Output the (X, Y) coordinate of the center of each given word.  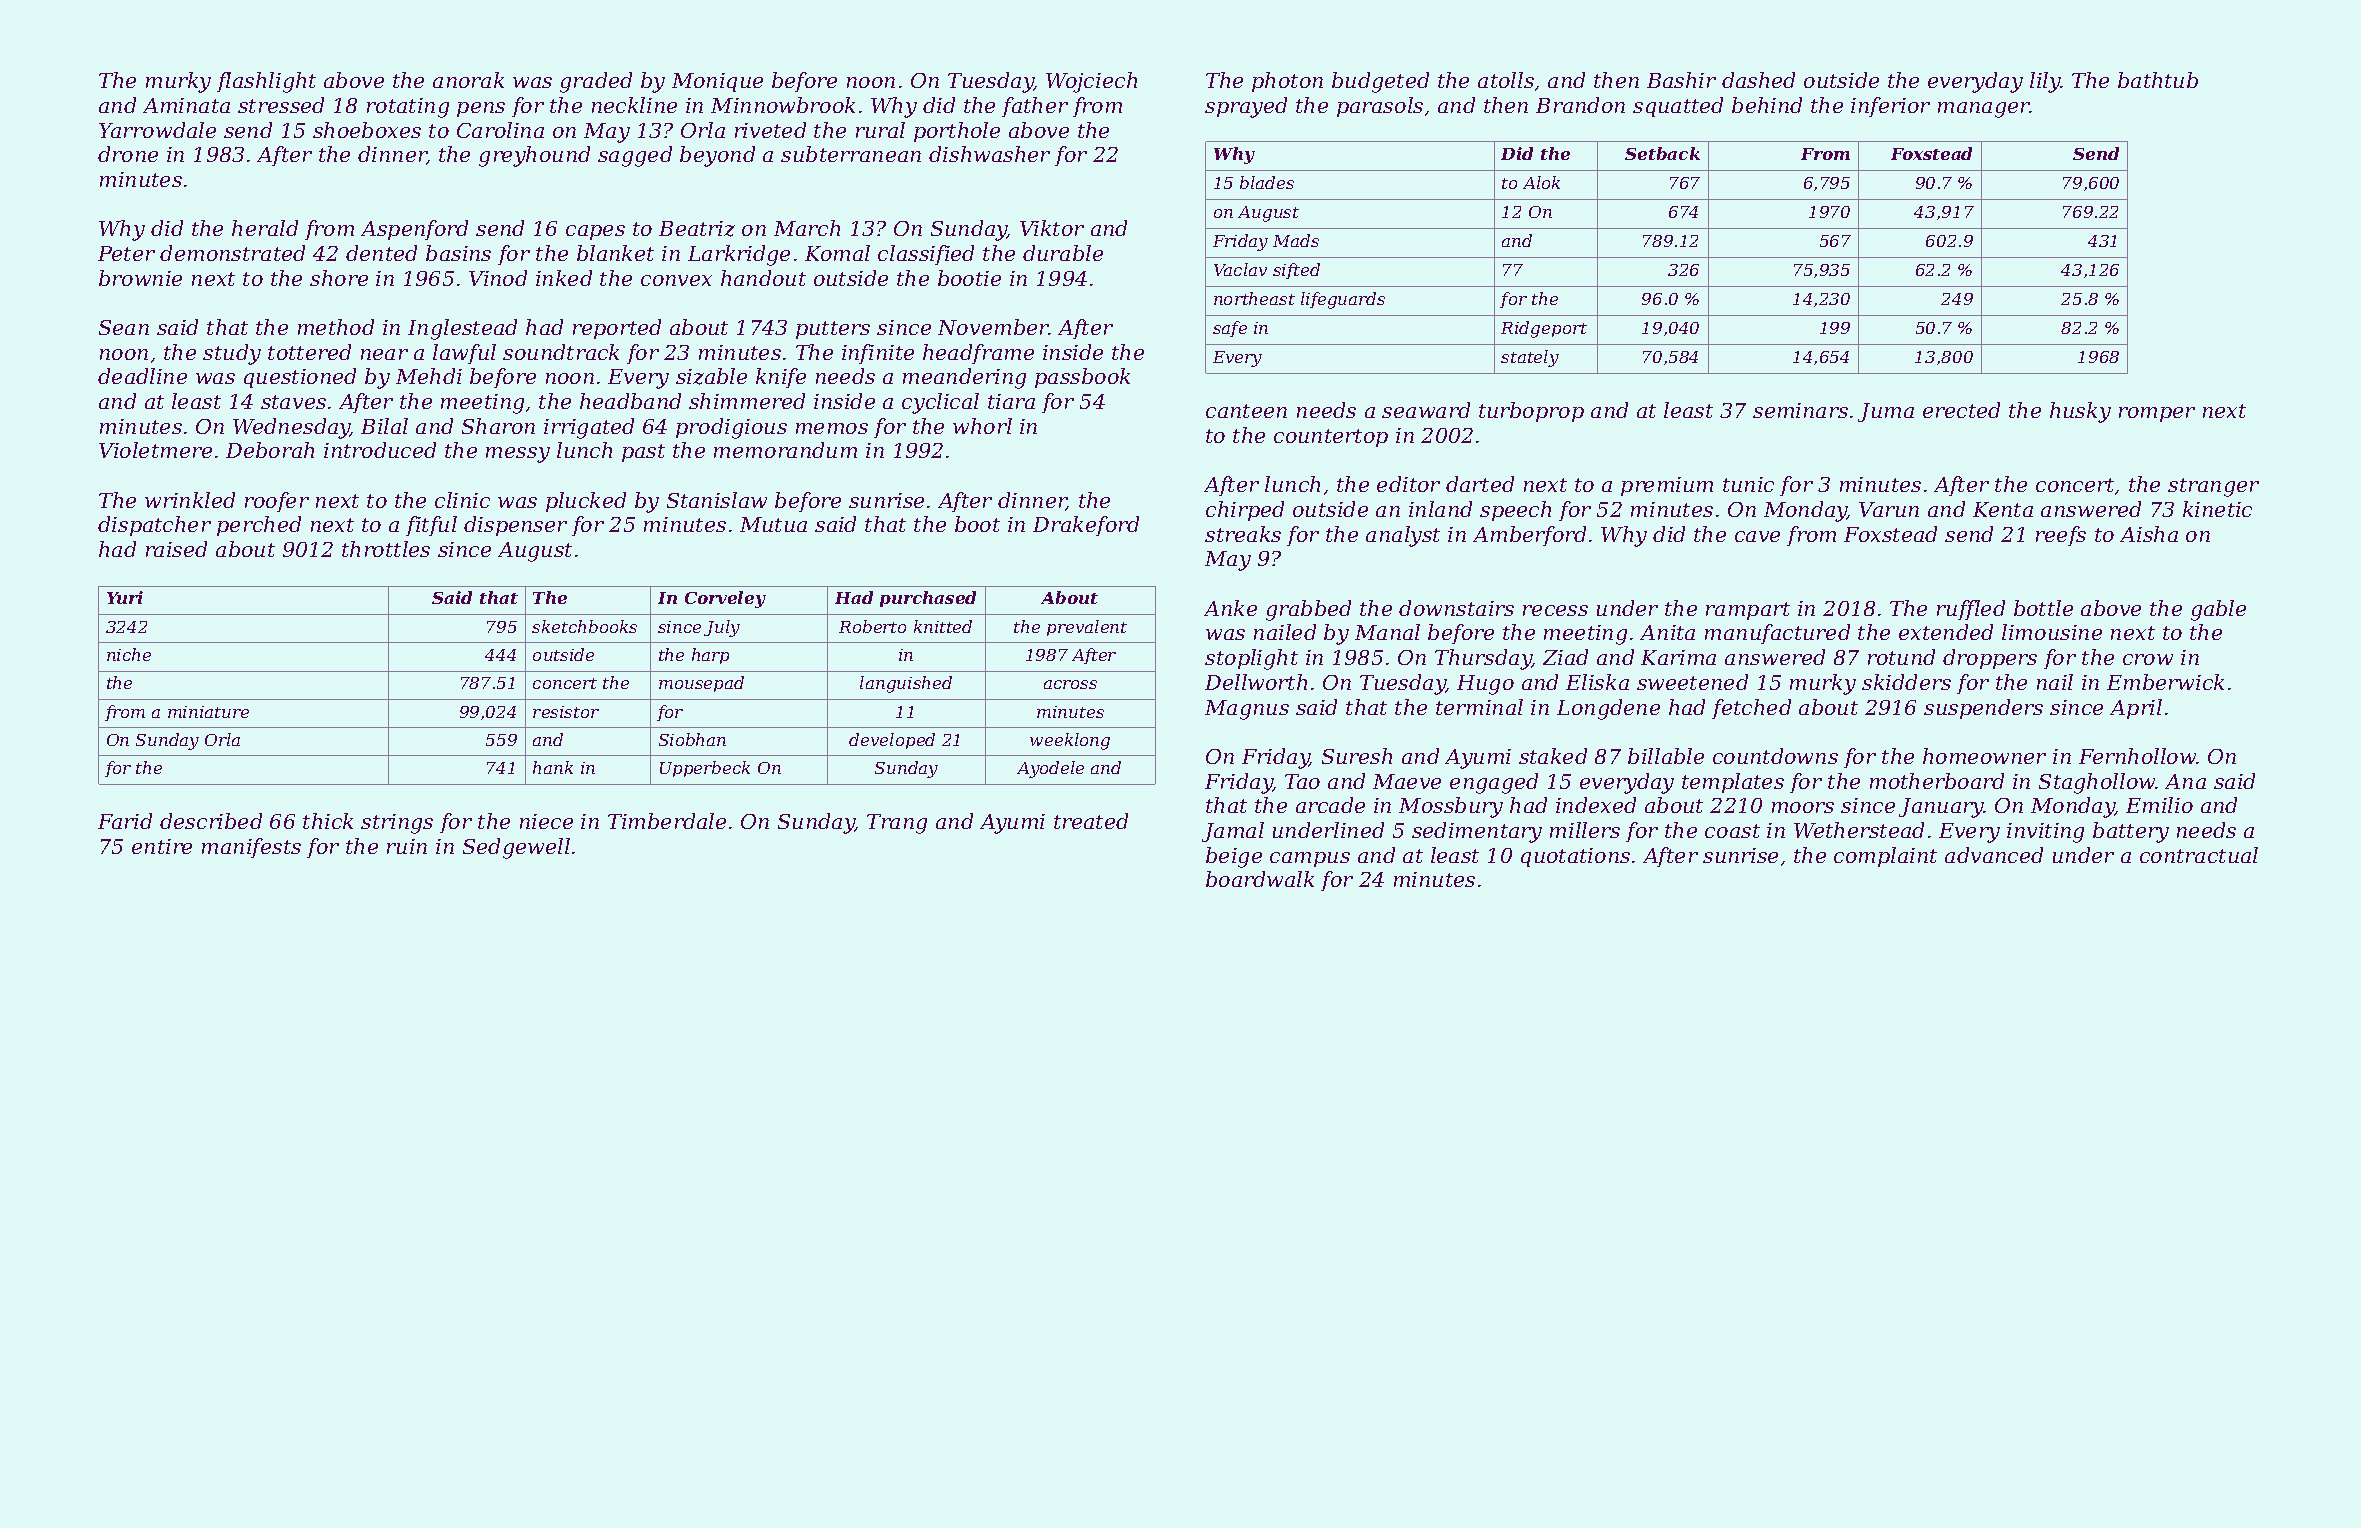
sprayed (1246, 107)
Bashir (1681, 80)
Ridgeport (1544, 329)
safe (1230, 329)
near (384, 354)
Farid (125, 821)
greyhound (534, 156)
